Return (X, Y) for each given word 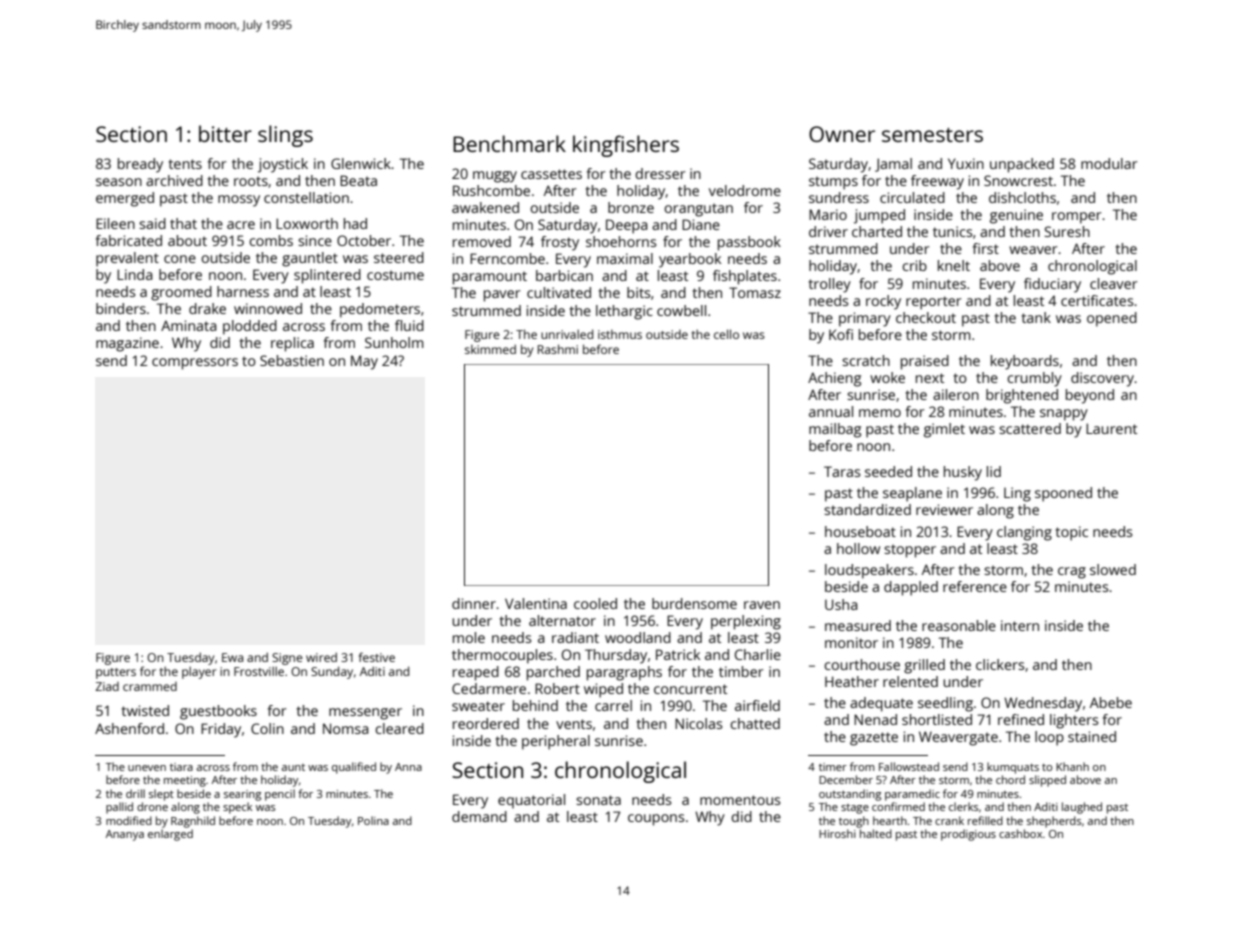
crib (914, 265)
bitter (225, 133)
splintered (327, 276)
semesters (932, 135)
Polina (373, 820)
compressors (195, 364)
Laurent (1111, 428)
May (364, 362)
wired (321, 657)
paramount (490, 278)
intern (1020, 625)
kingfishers (626, 146)
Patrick (678, 654)
